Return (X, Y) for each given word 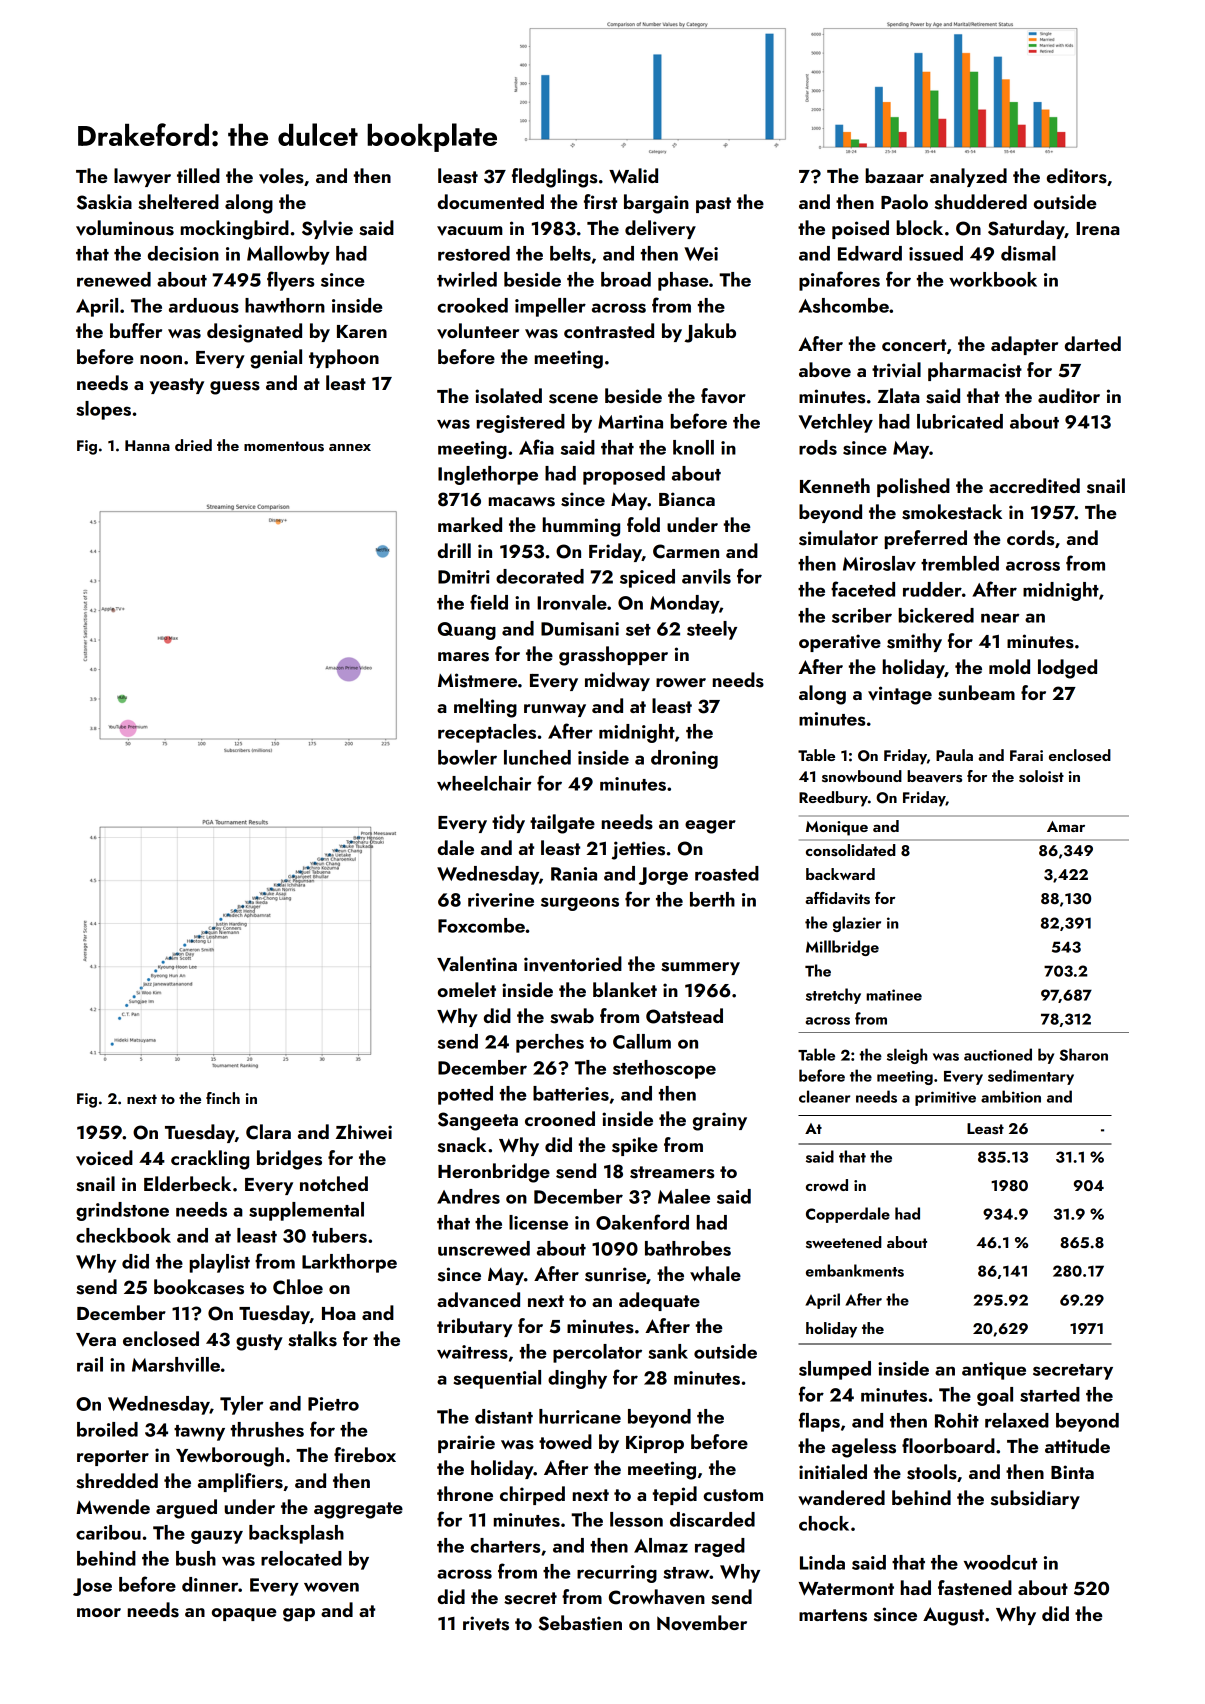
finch (223, 1098)
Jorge (663, 876)
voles (281, 176)
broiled (107, 1429)
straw (686, 1573)
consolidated (851, 850)
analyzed (968, 177)
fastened (975, 1588)
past (713, 205)
